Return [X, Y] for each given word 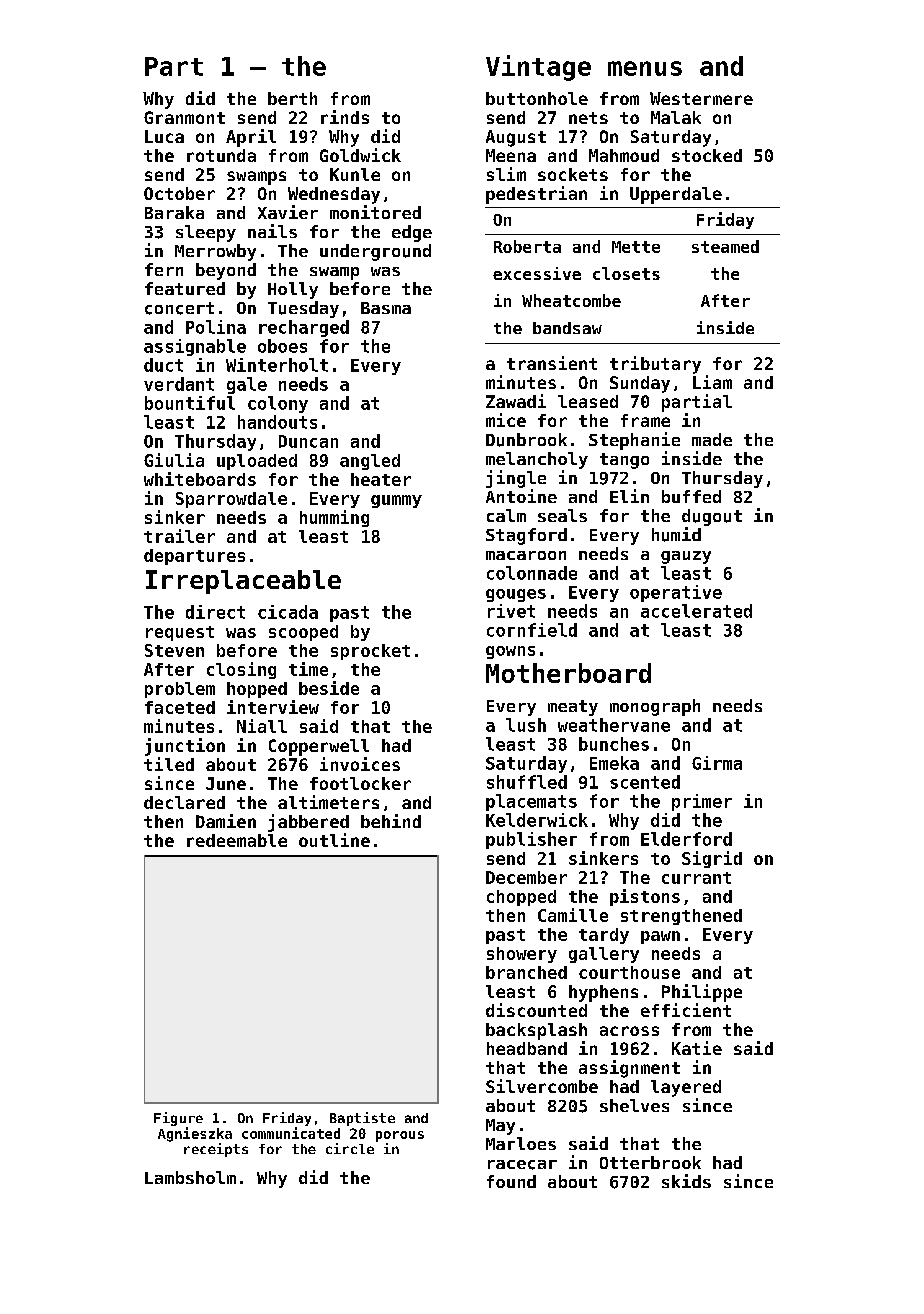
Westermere [701, 98]
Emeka [614, 763]
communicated [291, 1133]
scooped [303, 633]
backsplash [536, 1031]
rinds [345, 117]
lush [526, 725]
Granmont [184, 117]
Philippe [702, 993]
